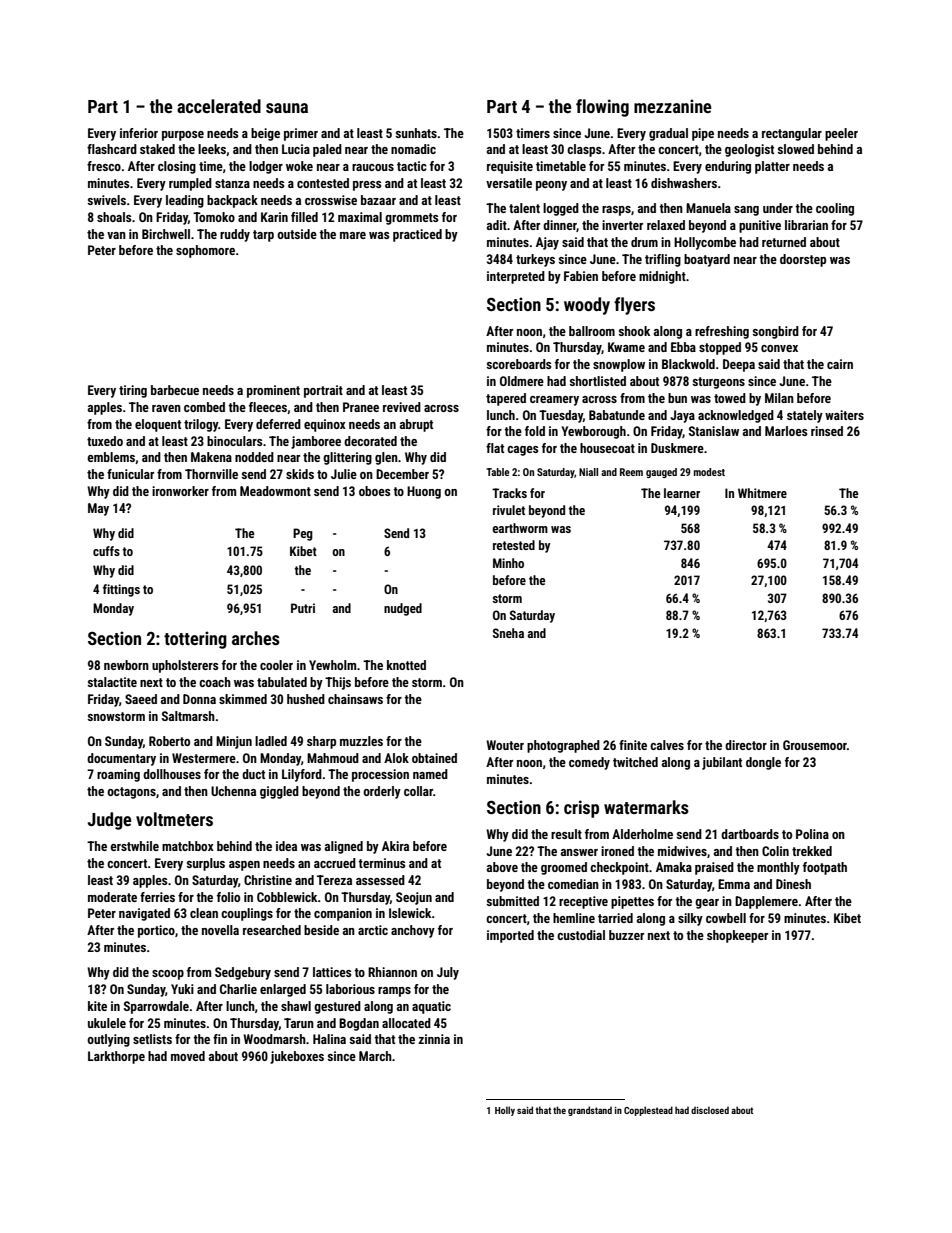 This screenshot has height=1233, width=952. Describe the element at coordinates (205, 251) in the screenshot. I see `sophomore` at that location.
